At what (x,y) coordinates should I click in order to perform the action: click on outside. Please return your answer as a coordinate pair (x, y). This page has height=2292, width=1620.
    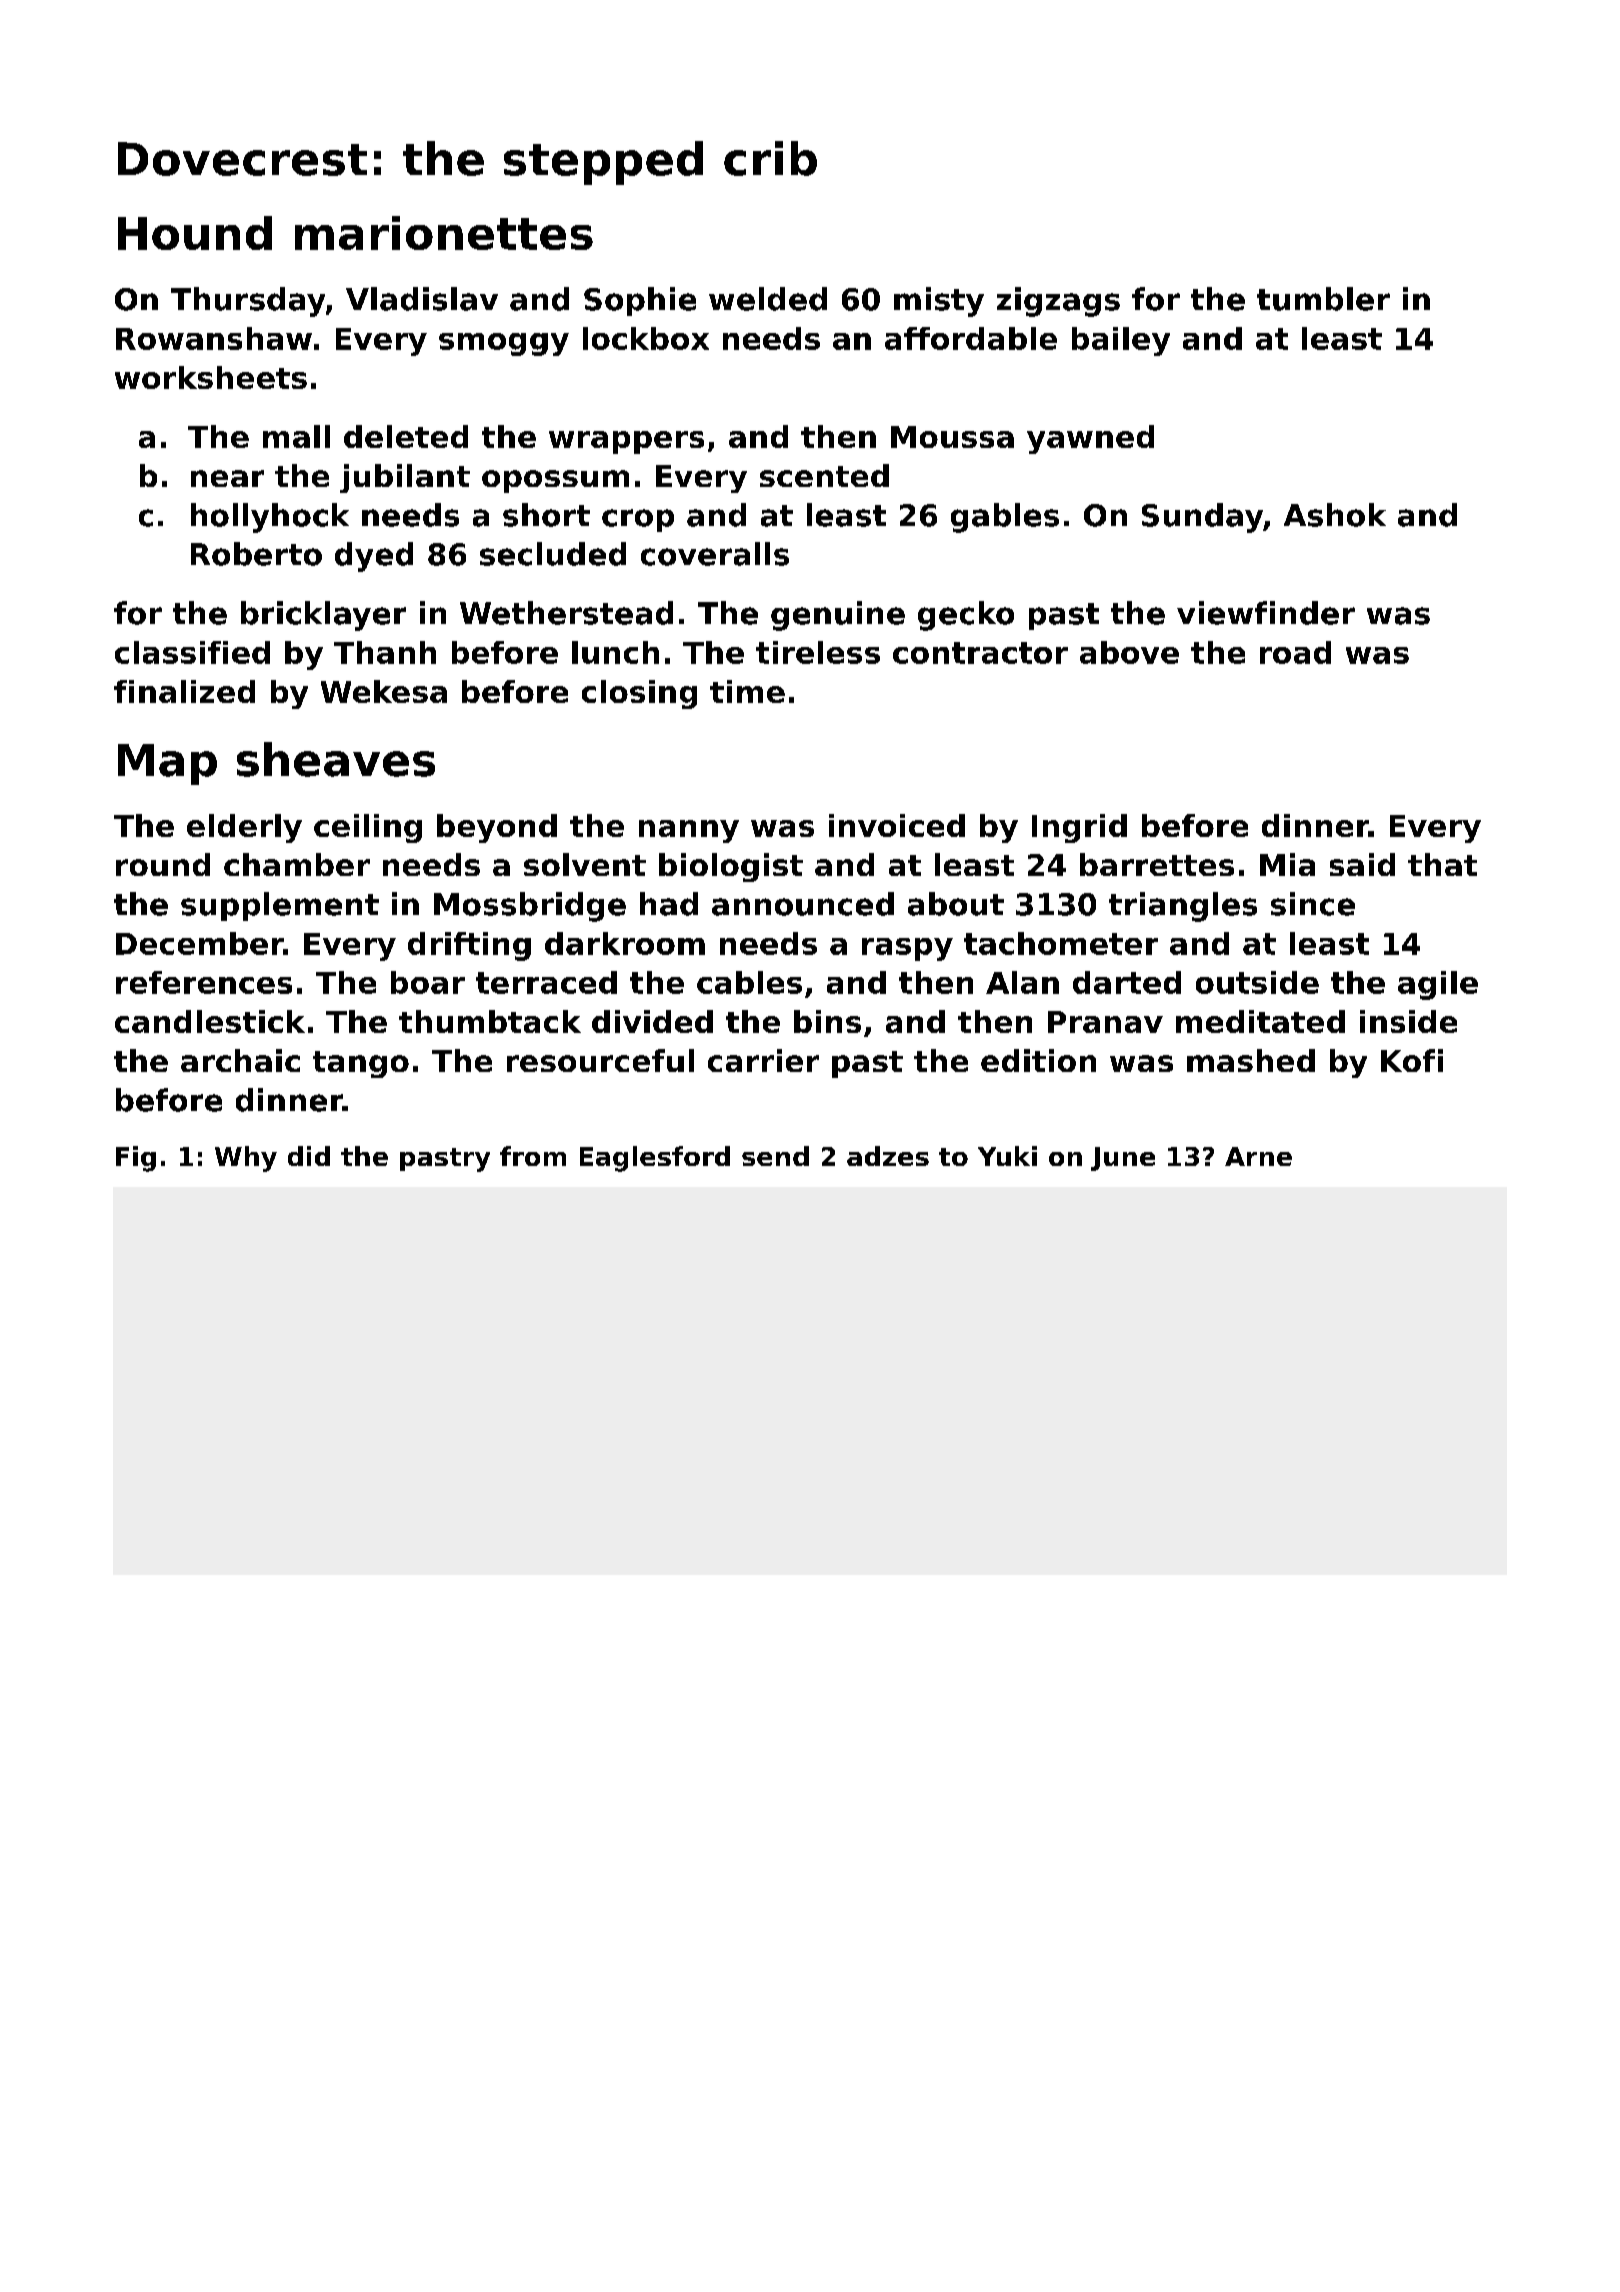
    Looking at the image, I should click on (1257, 982).
